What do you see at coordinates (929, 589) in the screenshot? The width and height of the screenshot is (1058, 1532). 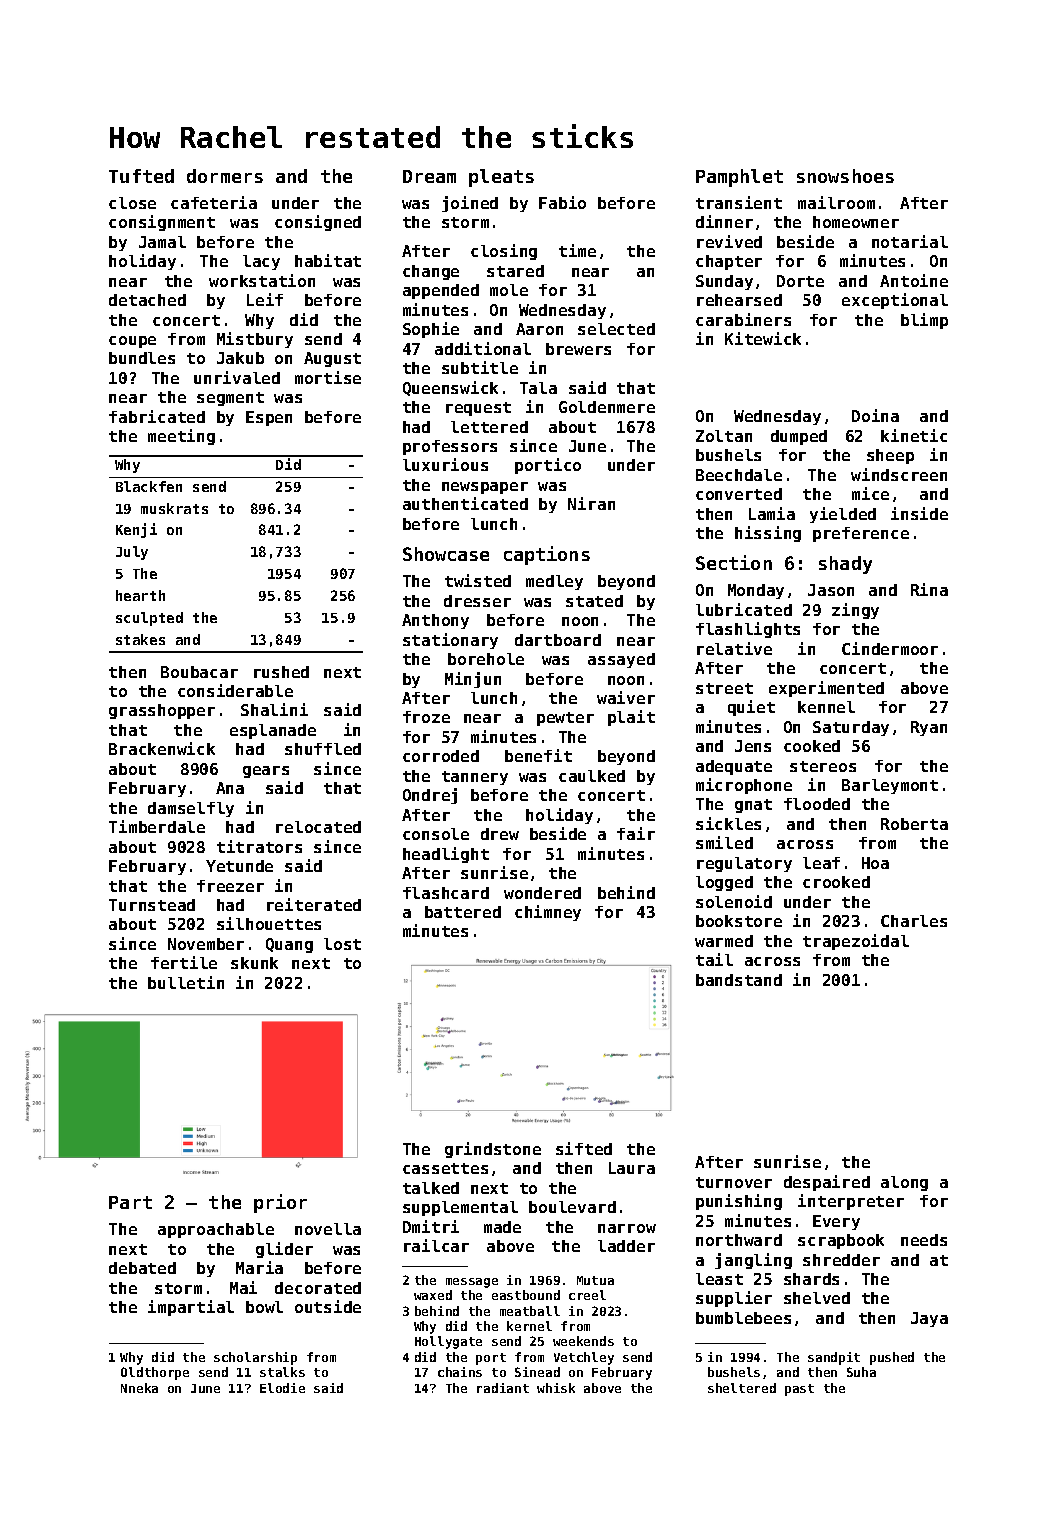 I see `Rina` at bounding box center [929, 589].
